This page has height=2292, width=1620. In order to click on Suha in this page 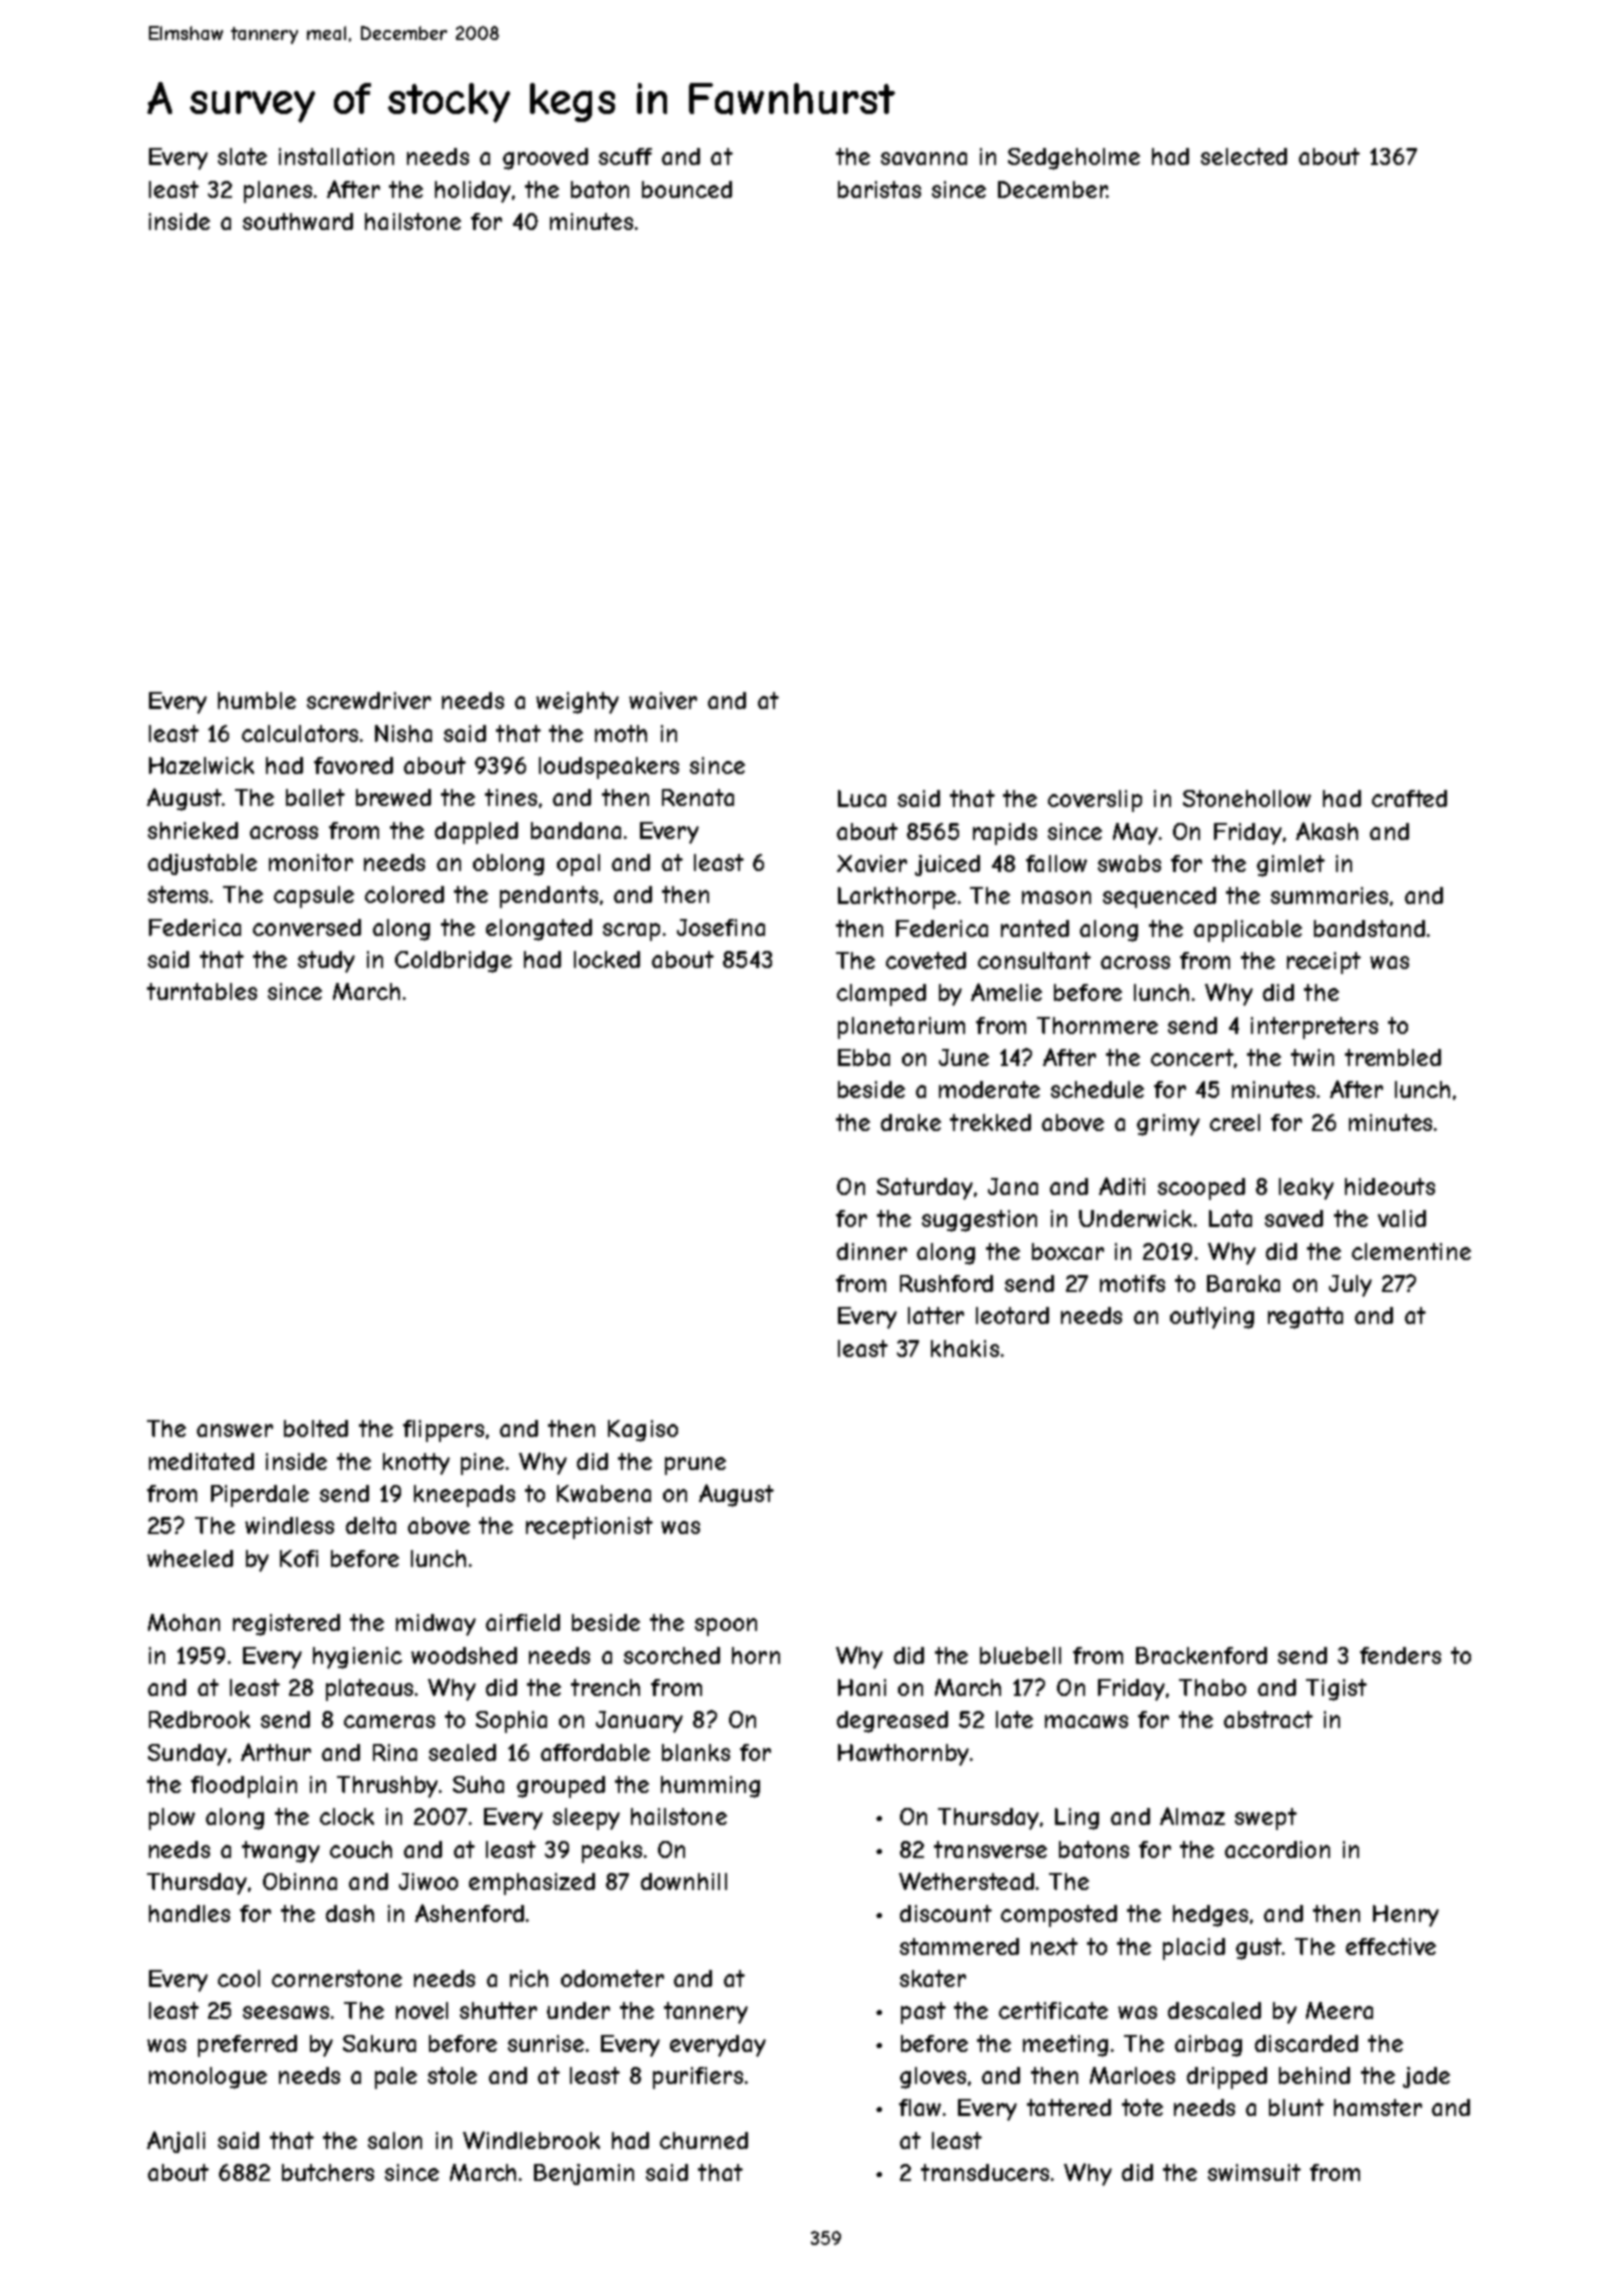, I will do `click(478, 1784)`.
